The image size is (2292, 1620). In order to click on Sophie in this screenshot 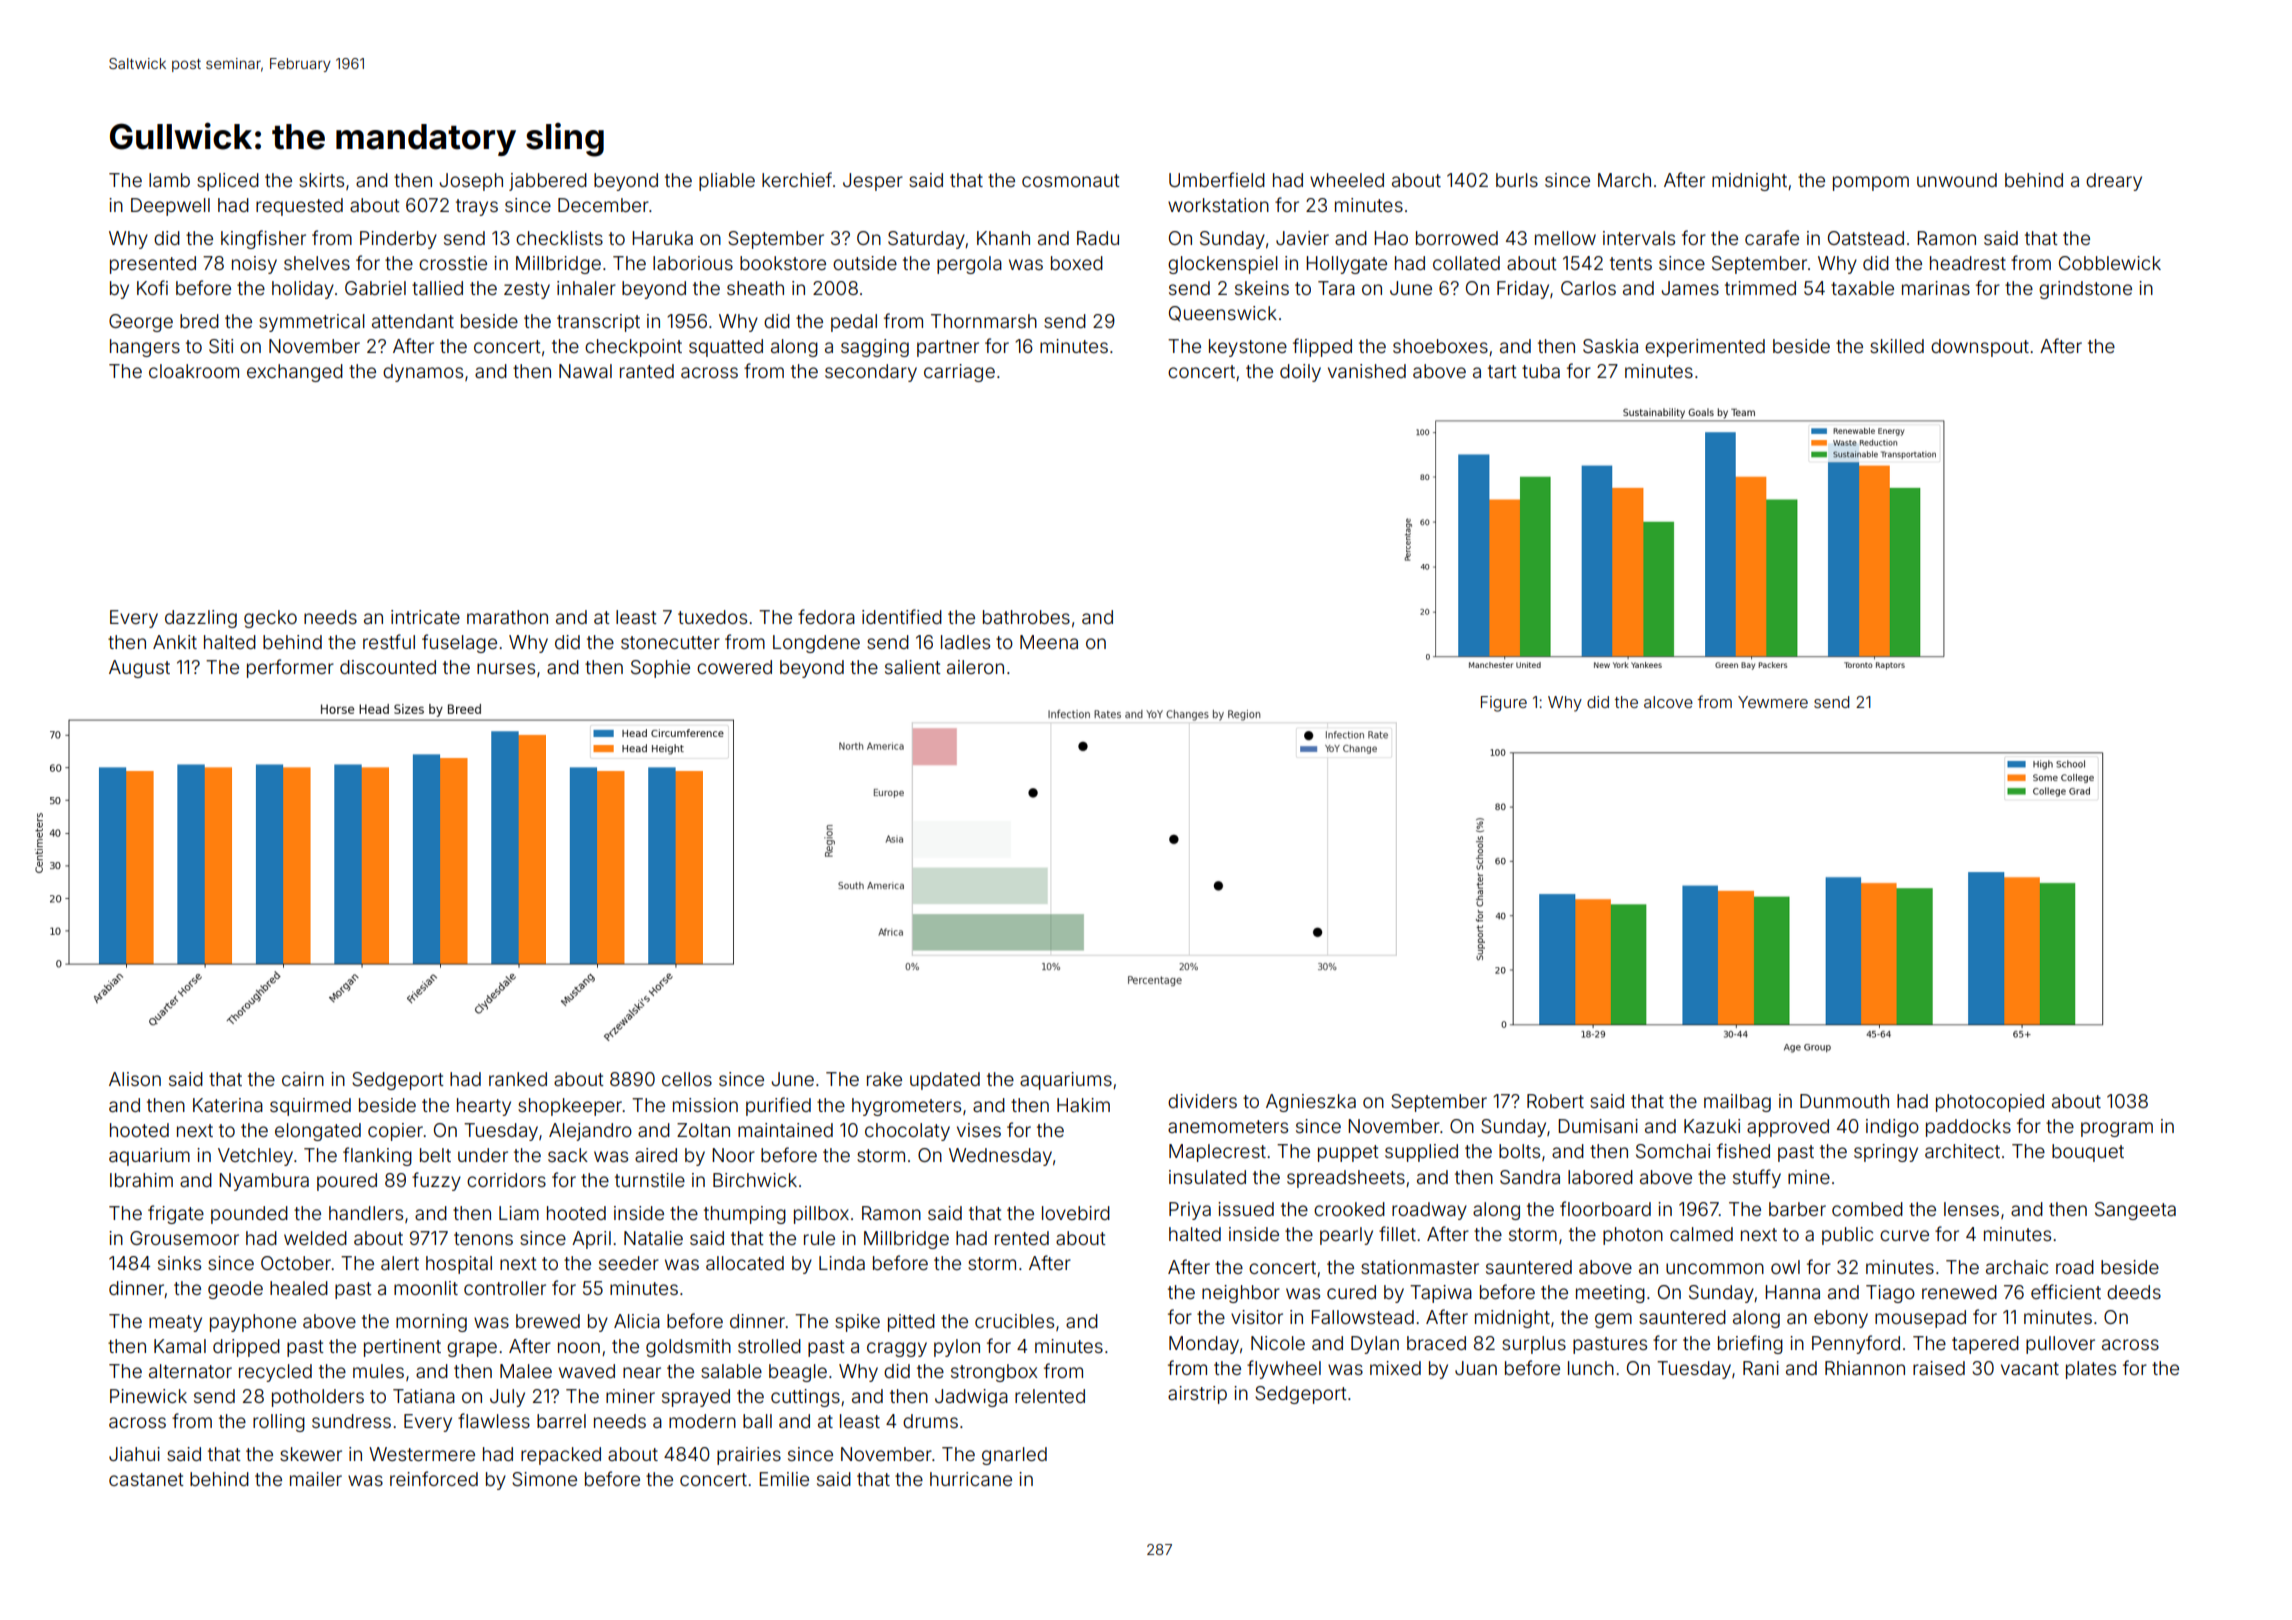, I will do `click(660, 669)`.
